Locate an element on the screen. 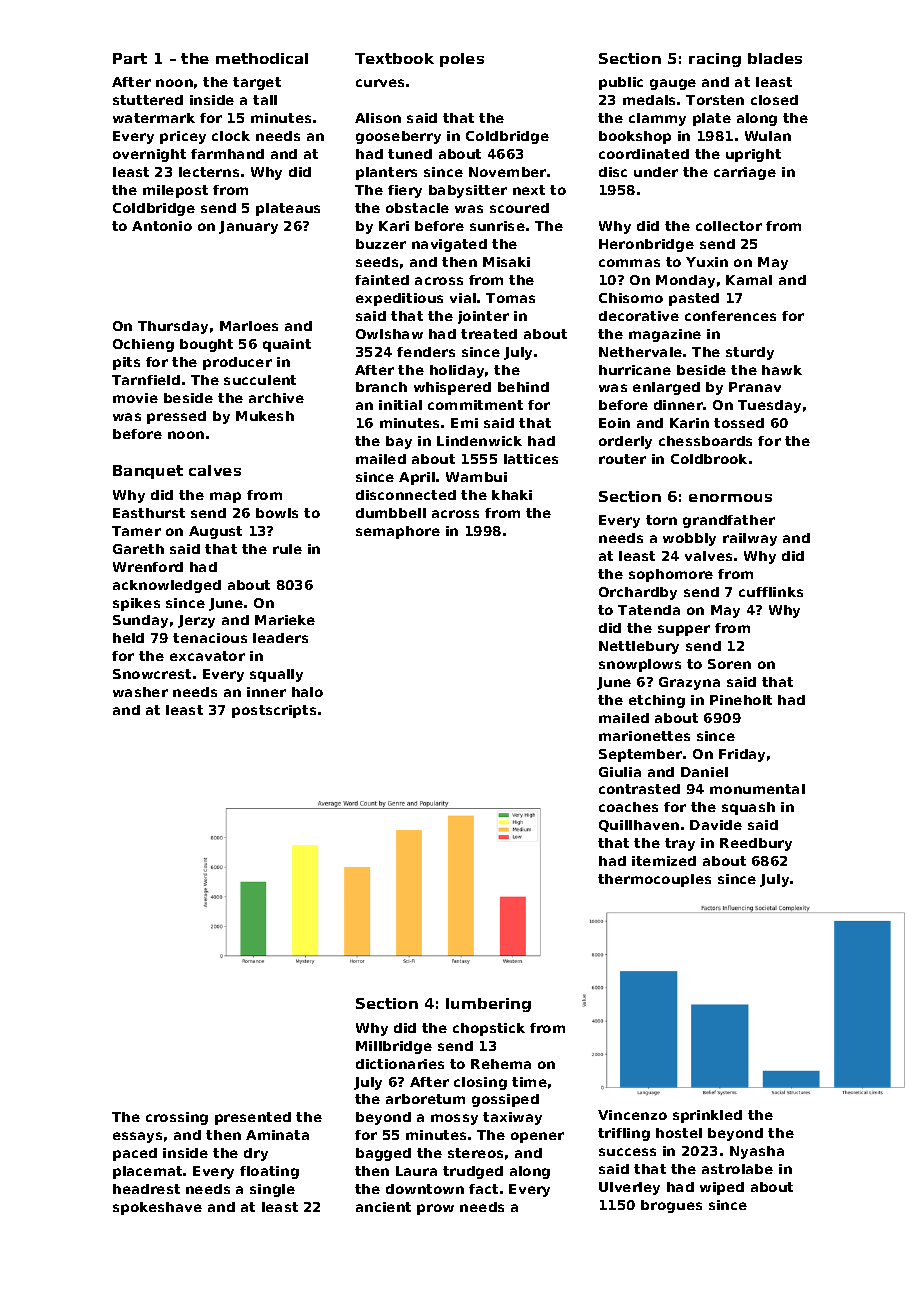 The height and width of the screenshot is (1308, 924). stuttered is located at coordinates (148, 100).
